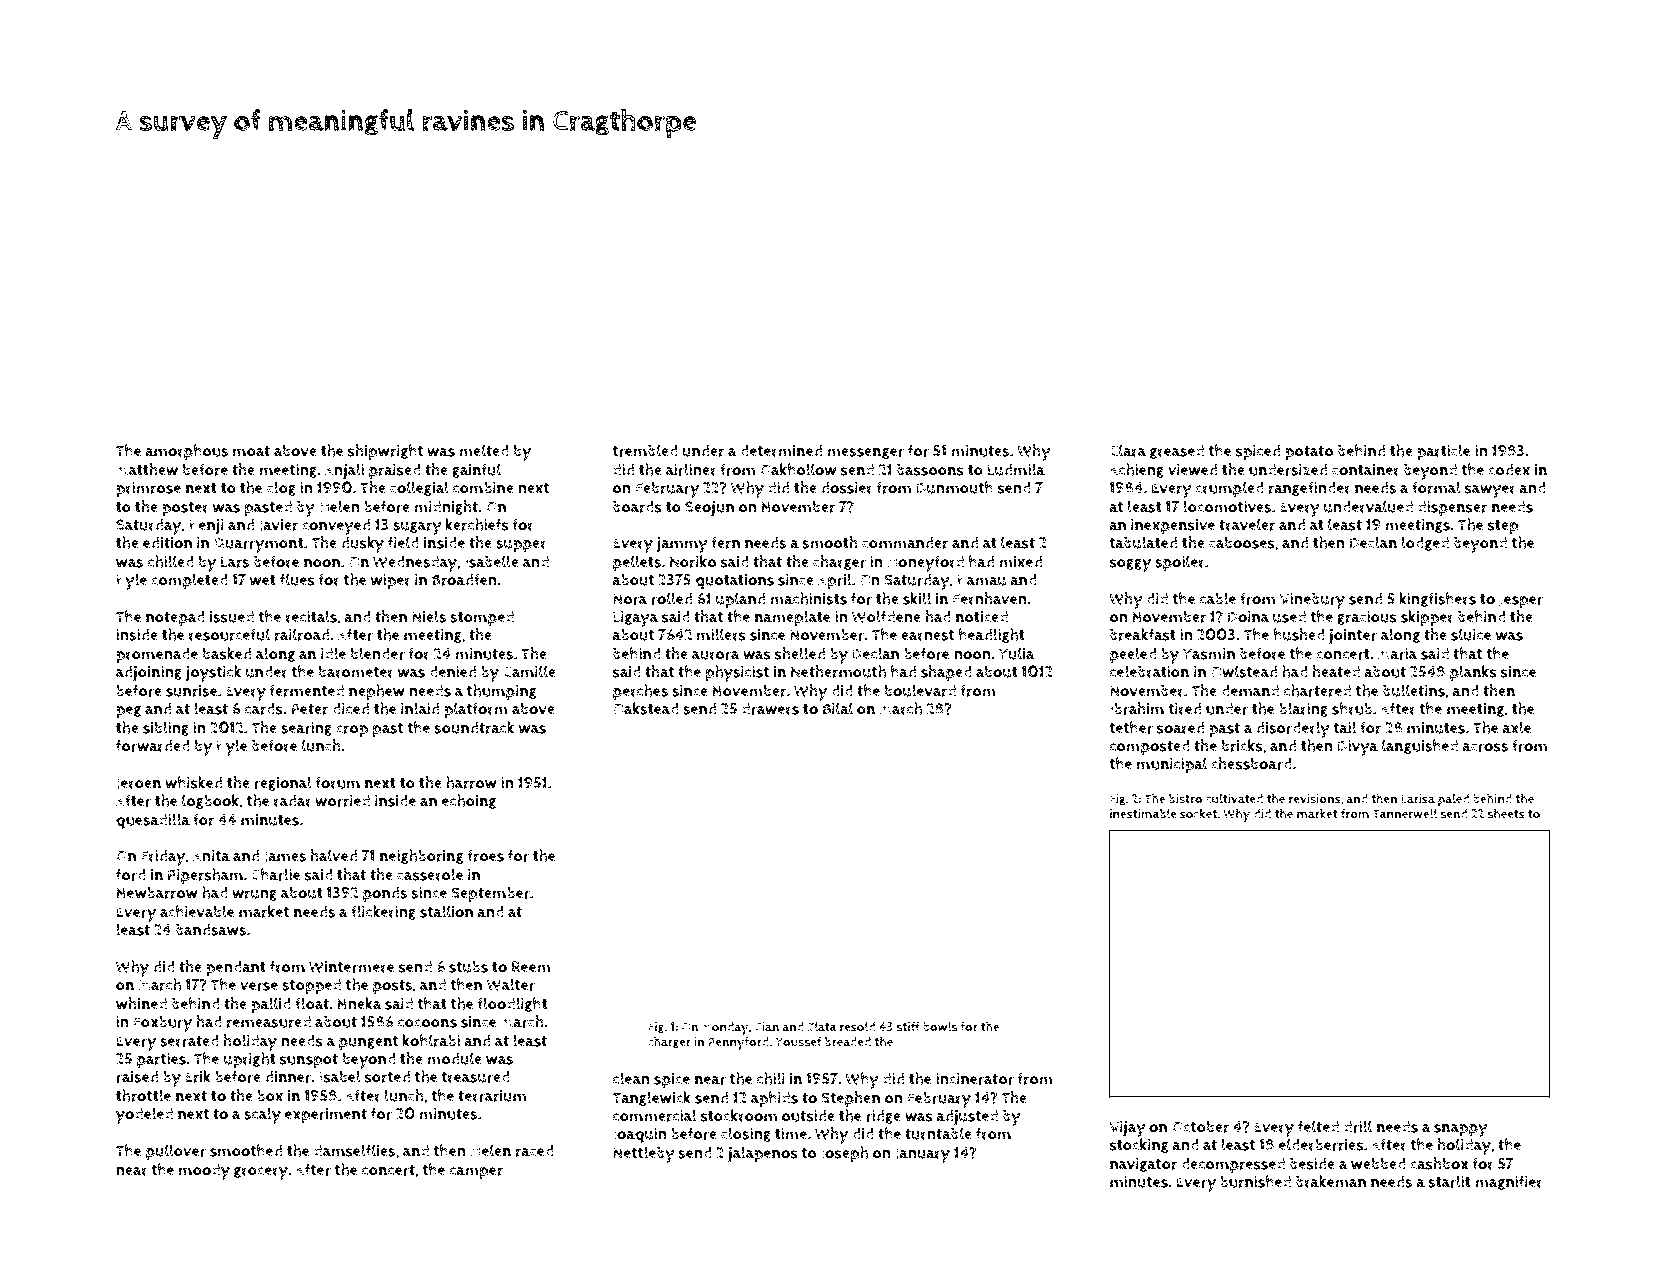 Image resolution: width=1666 pixels, height=1287 pixels. I want to click on regional, so click(283, 783).
